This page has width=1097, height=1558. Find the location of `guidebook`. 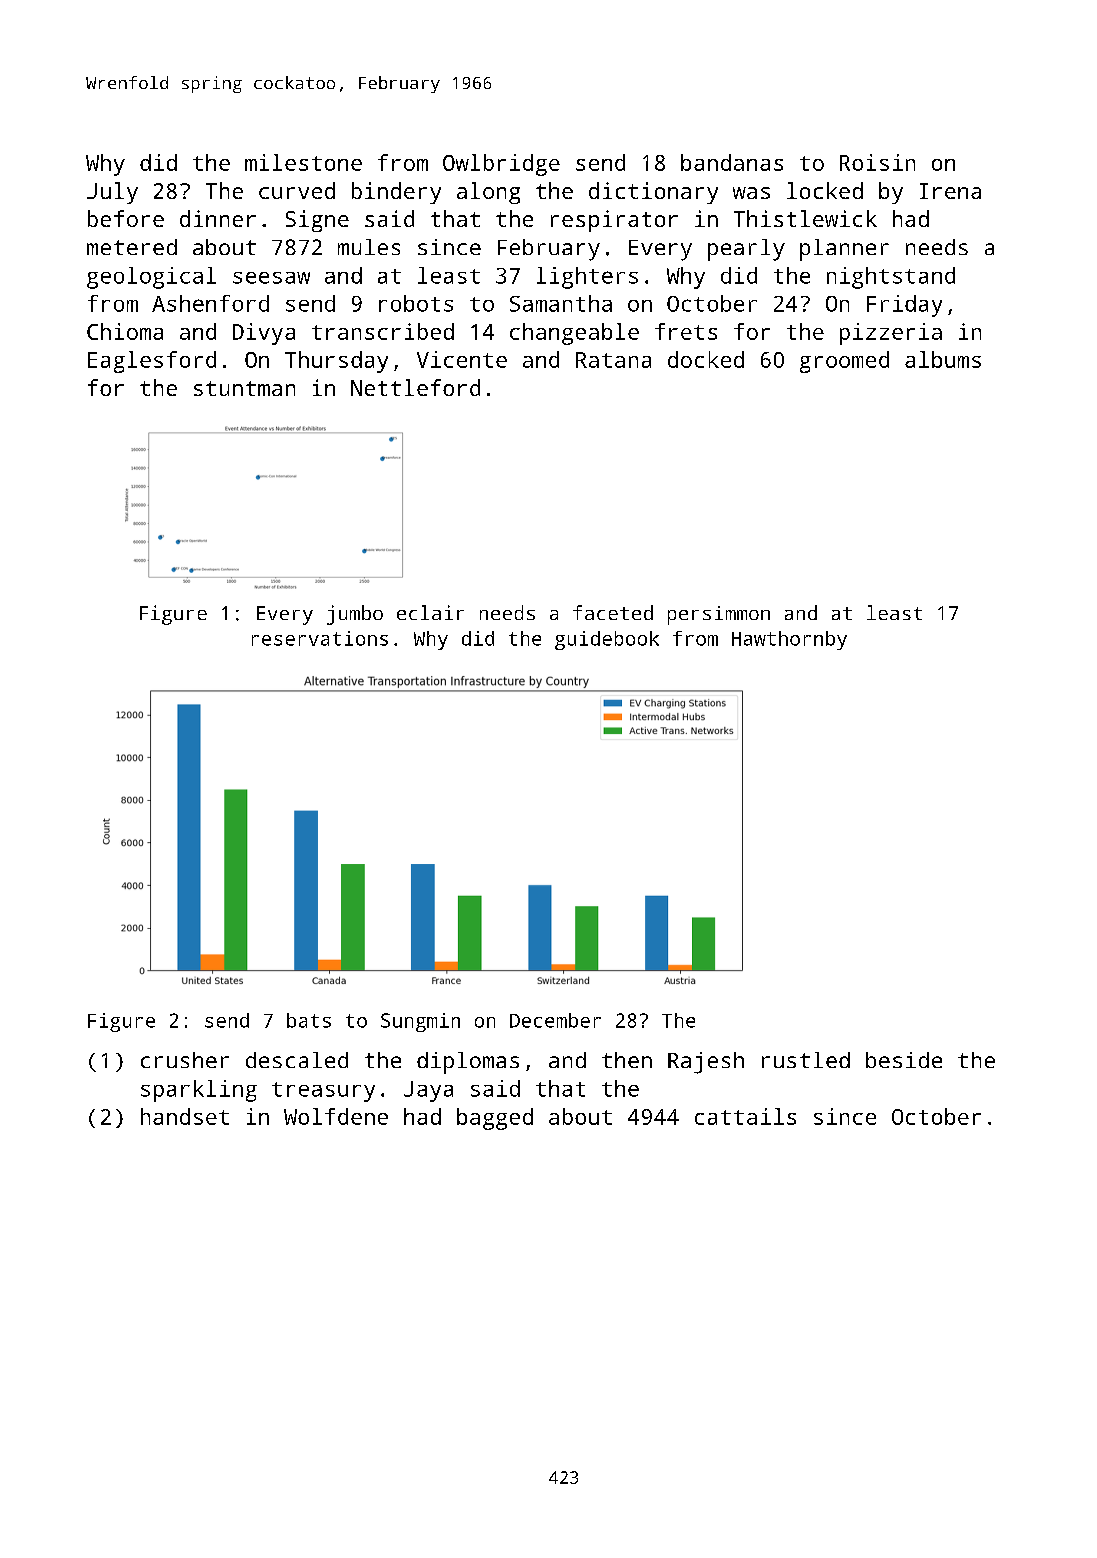

guidebook is located at coordinates (607, 640).
